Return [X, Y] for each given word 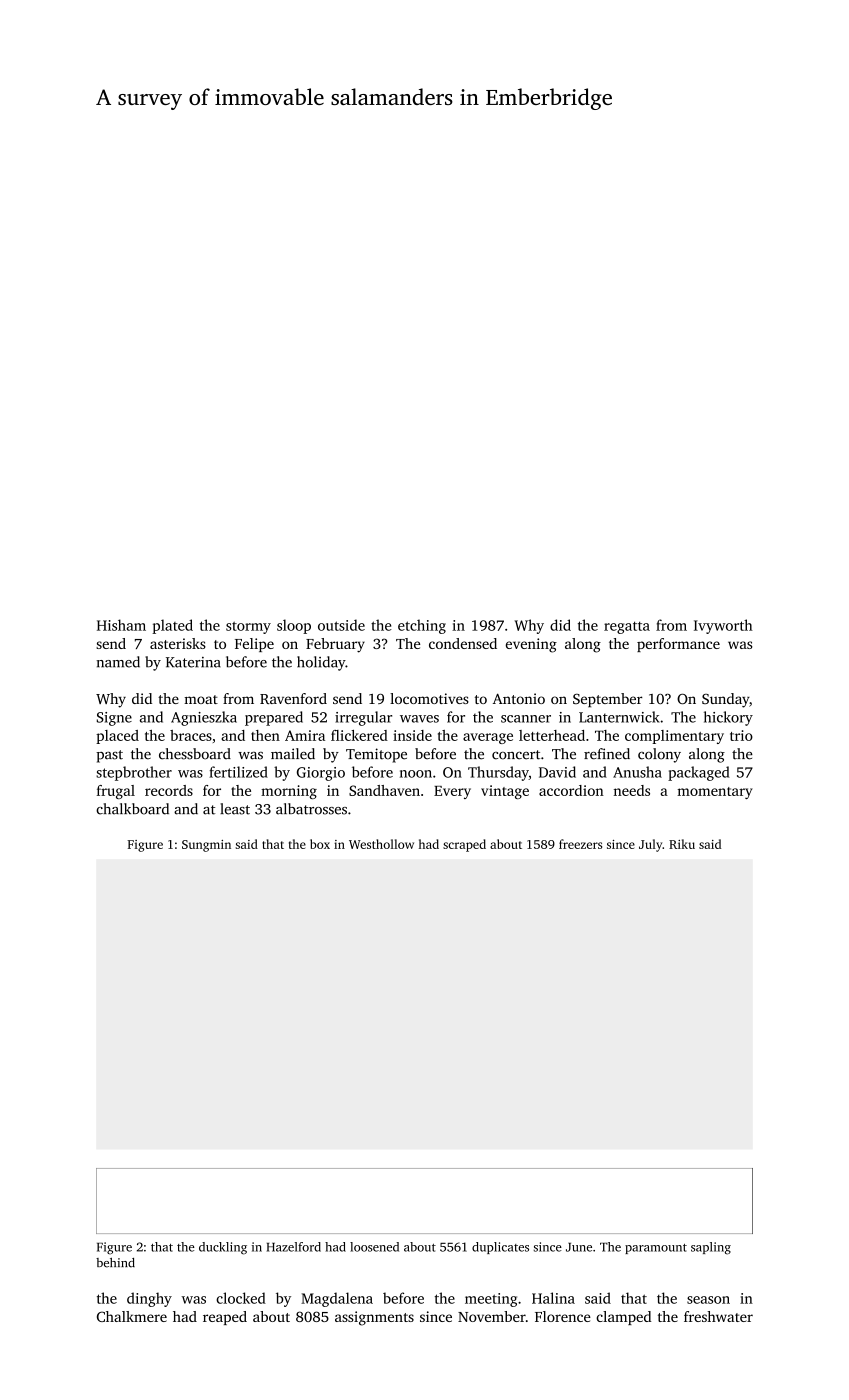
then [265, 735]
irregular [363, 718]
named [118, 662]
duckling [223, 1248]
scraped [464, 845]
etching [422, 626]
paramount [656, 1249]
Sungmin [206, 846]
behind [115, 1263]
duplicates [500, 1248]
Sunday [725, 700]
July [651, 845]
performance [678, 645]
